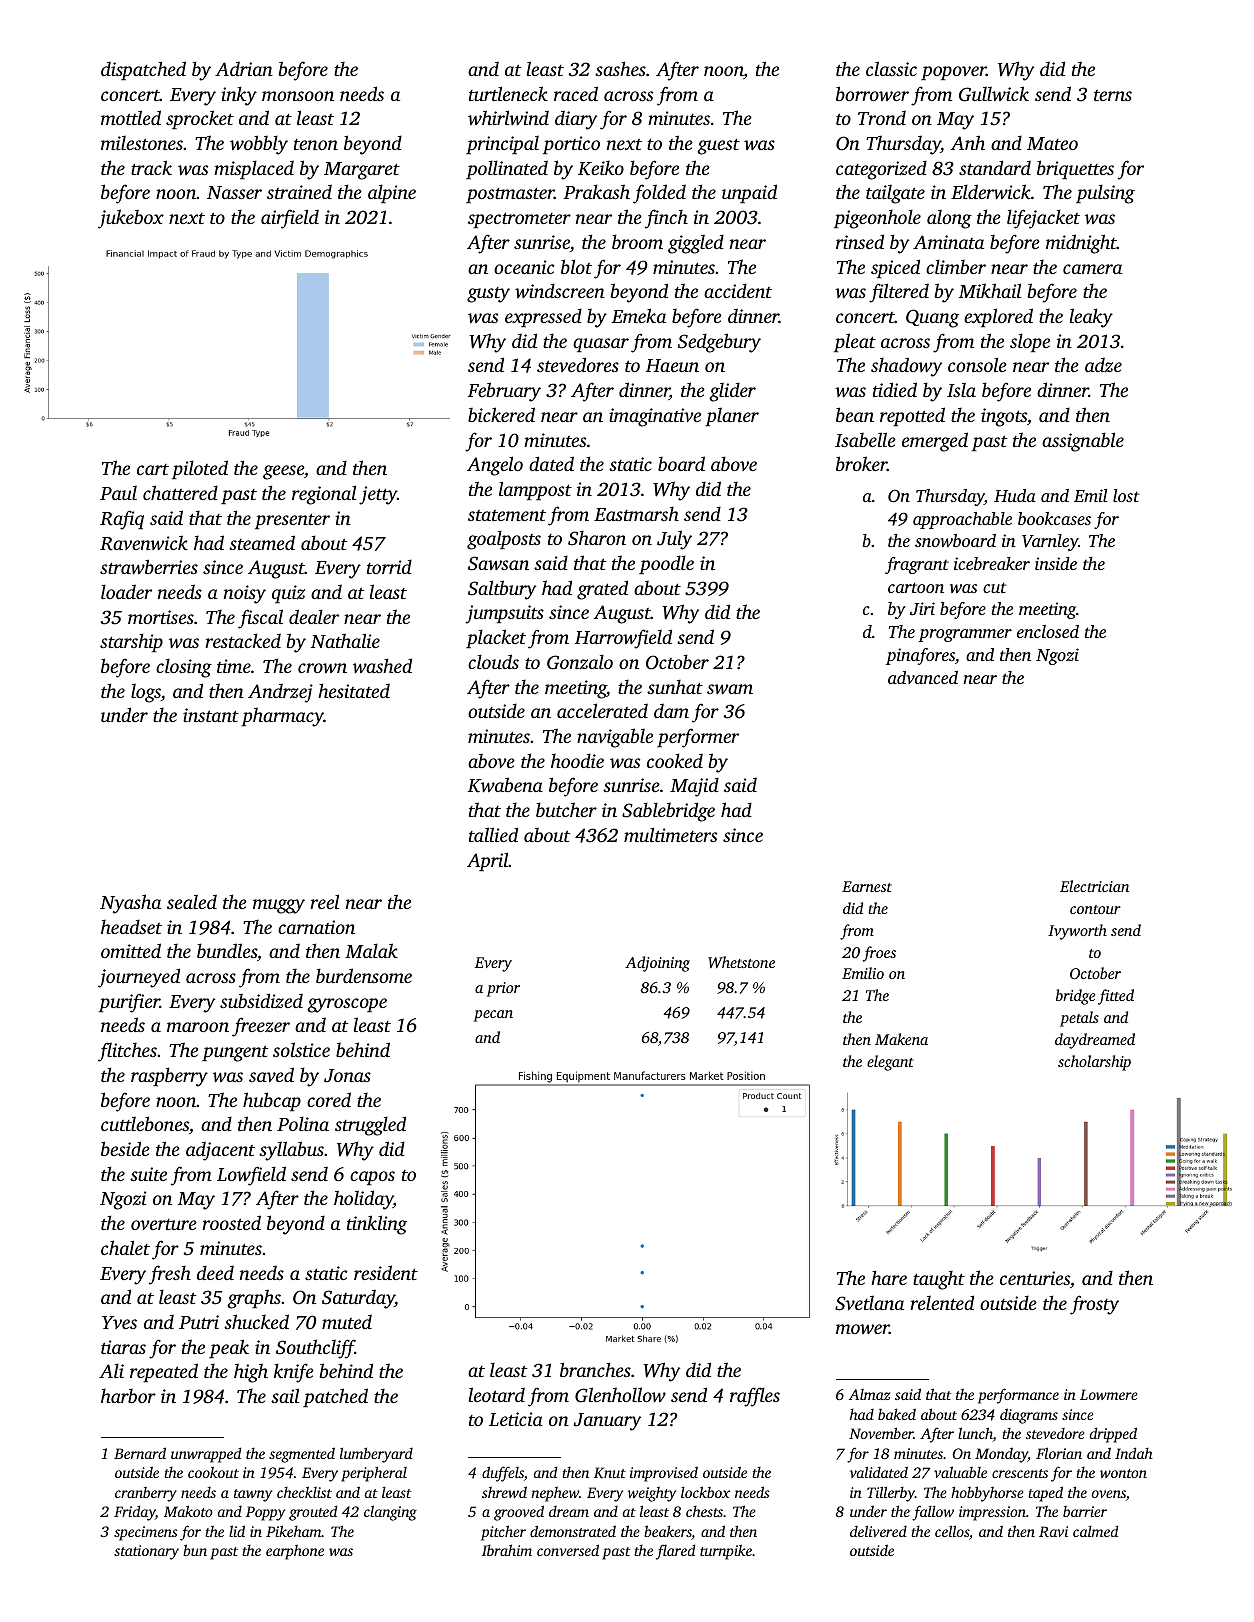 The image size is (1254, 1622). Describe the element at coordinates (1113, 95) in the screenshot. I see `terns` at that location.
